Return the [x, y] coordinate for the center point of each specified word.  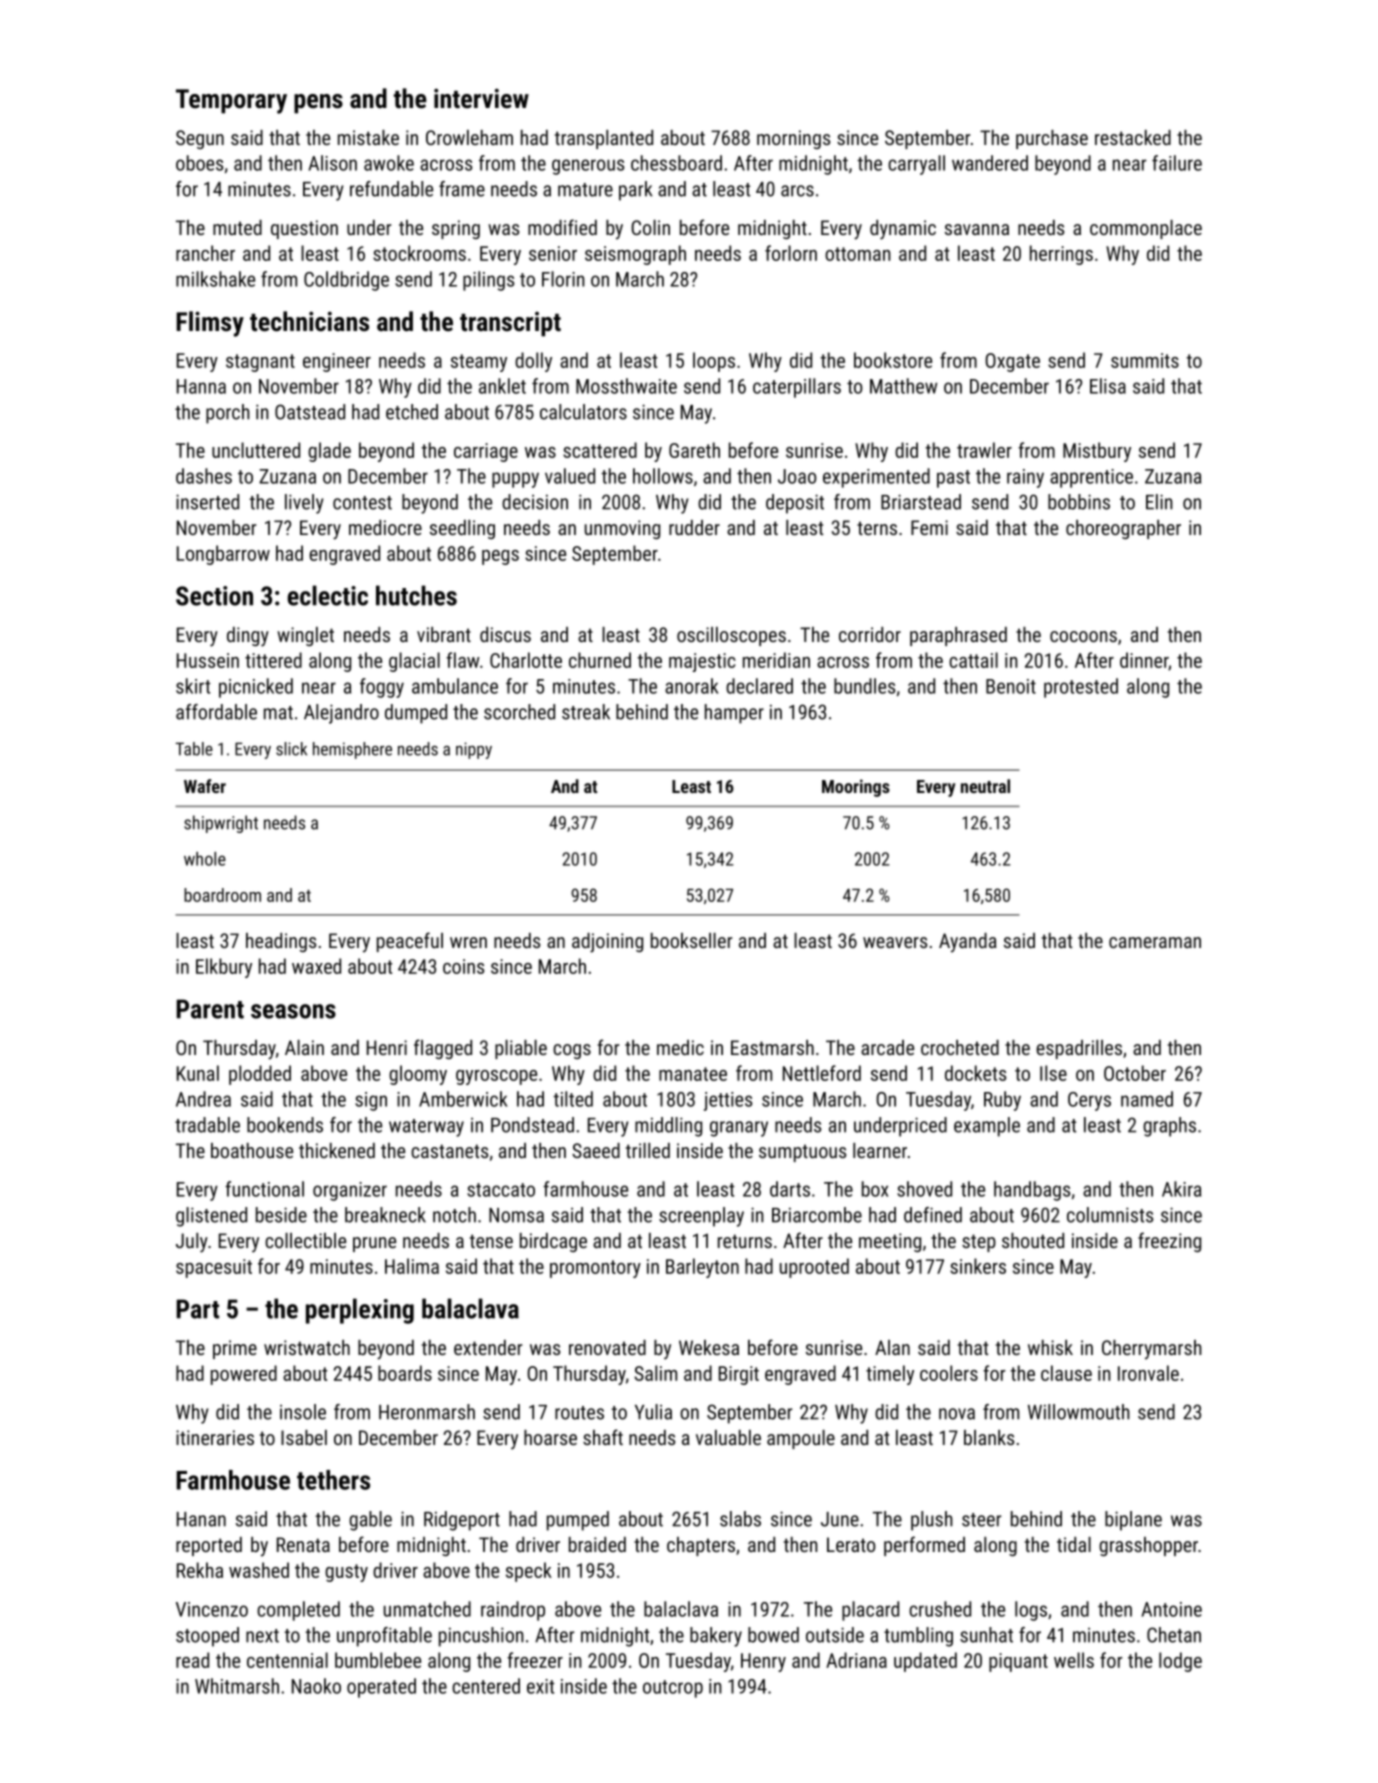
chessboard [676, 163]
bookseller [691, 940]
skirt [193, 686]
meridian [776, 660]
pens [318, 104]
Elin [1159, 502]
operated [381, 1688]
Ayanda [968, 943]
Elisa [1108, 386]
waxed [316, 966]
